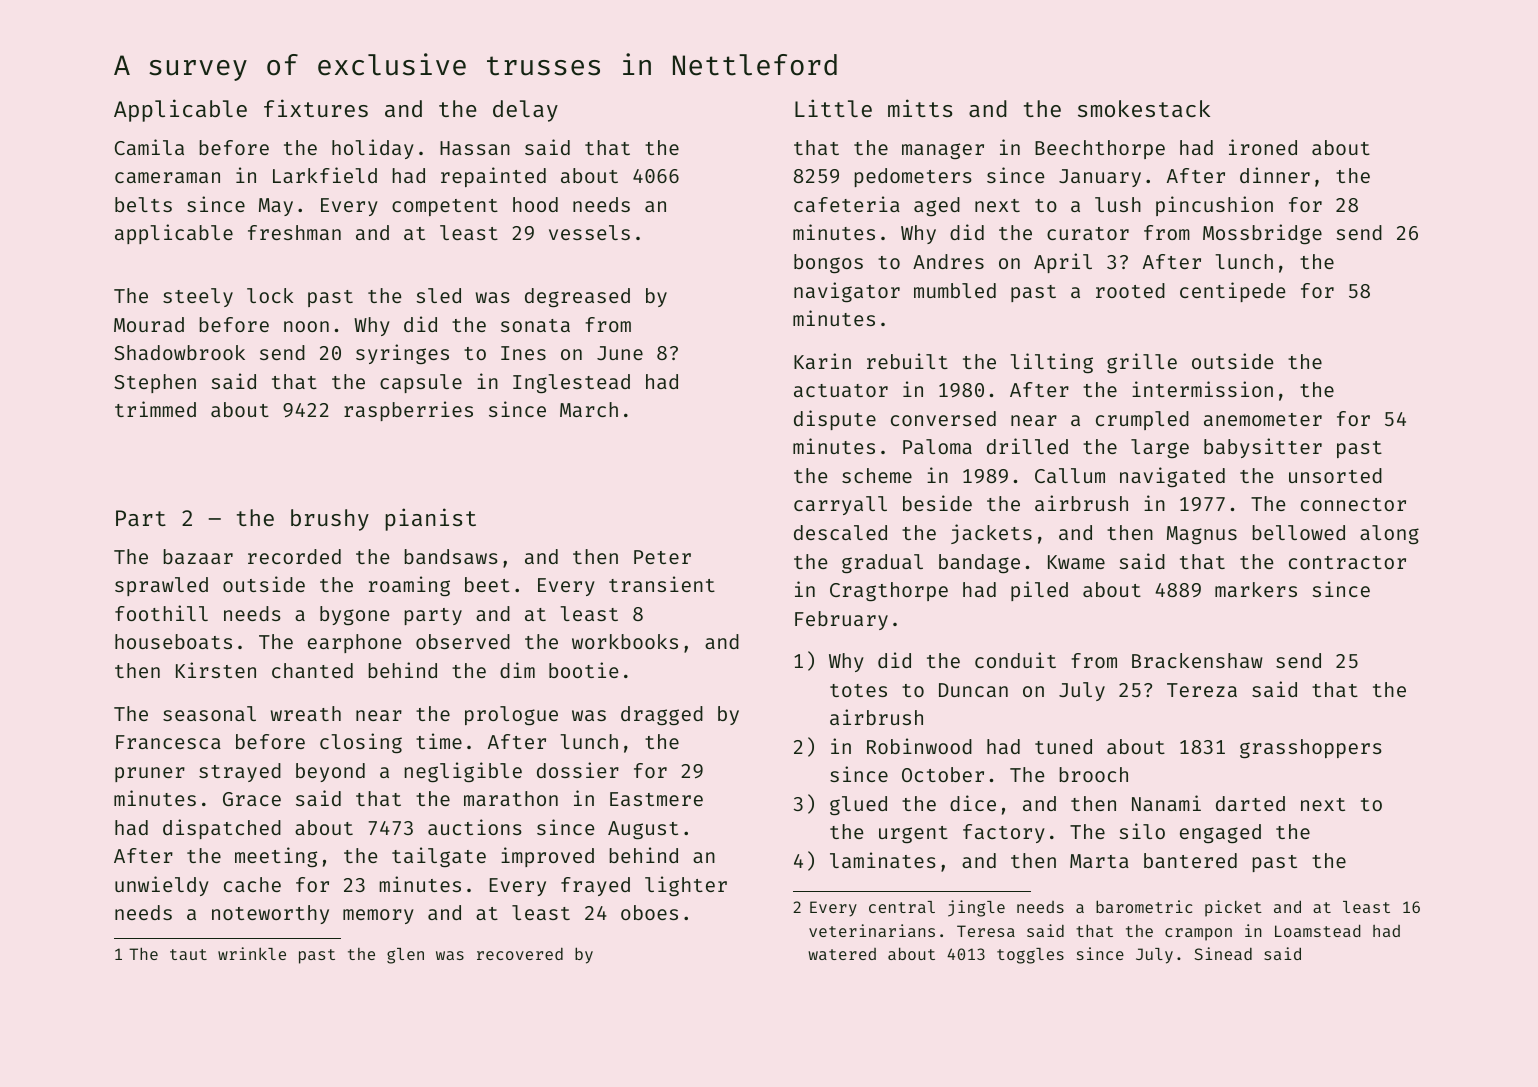  What do you see at coordinates (1311, 748) in the page?
I see `grasshoppers` at bounding box center [1311, 748].
